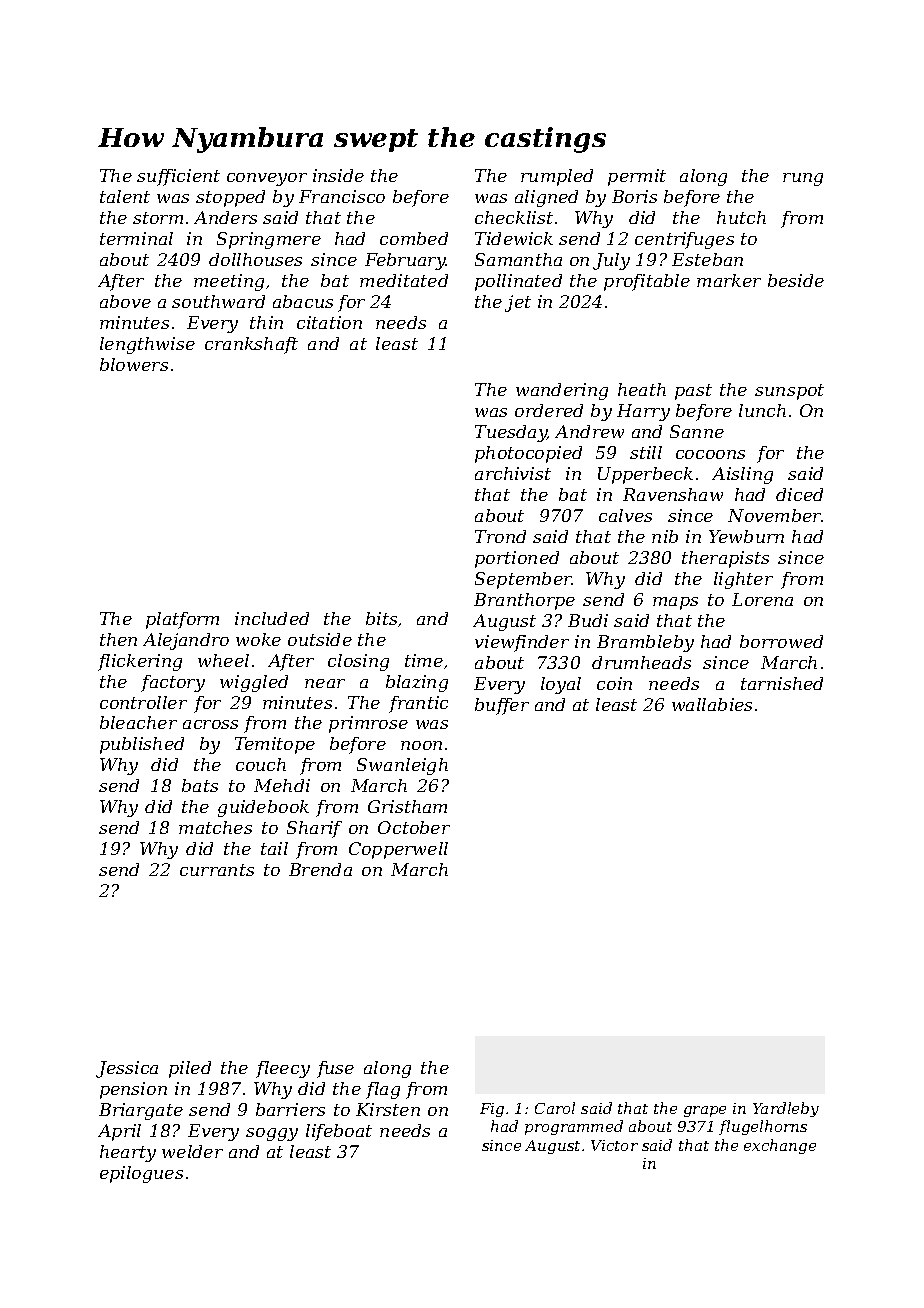 Image resolution: width=924 pixels, height=1308 pixels. What do you see at coordinates (741, 217) in the document?
I see `hutch` at bounding box center [741, 217].
